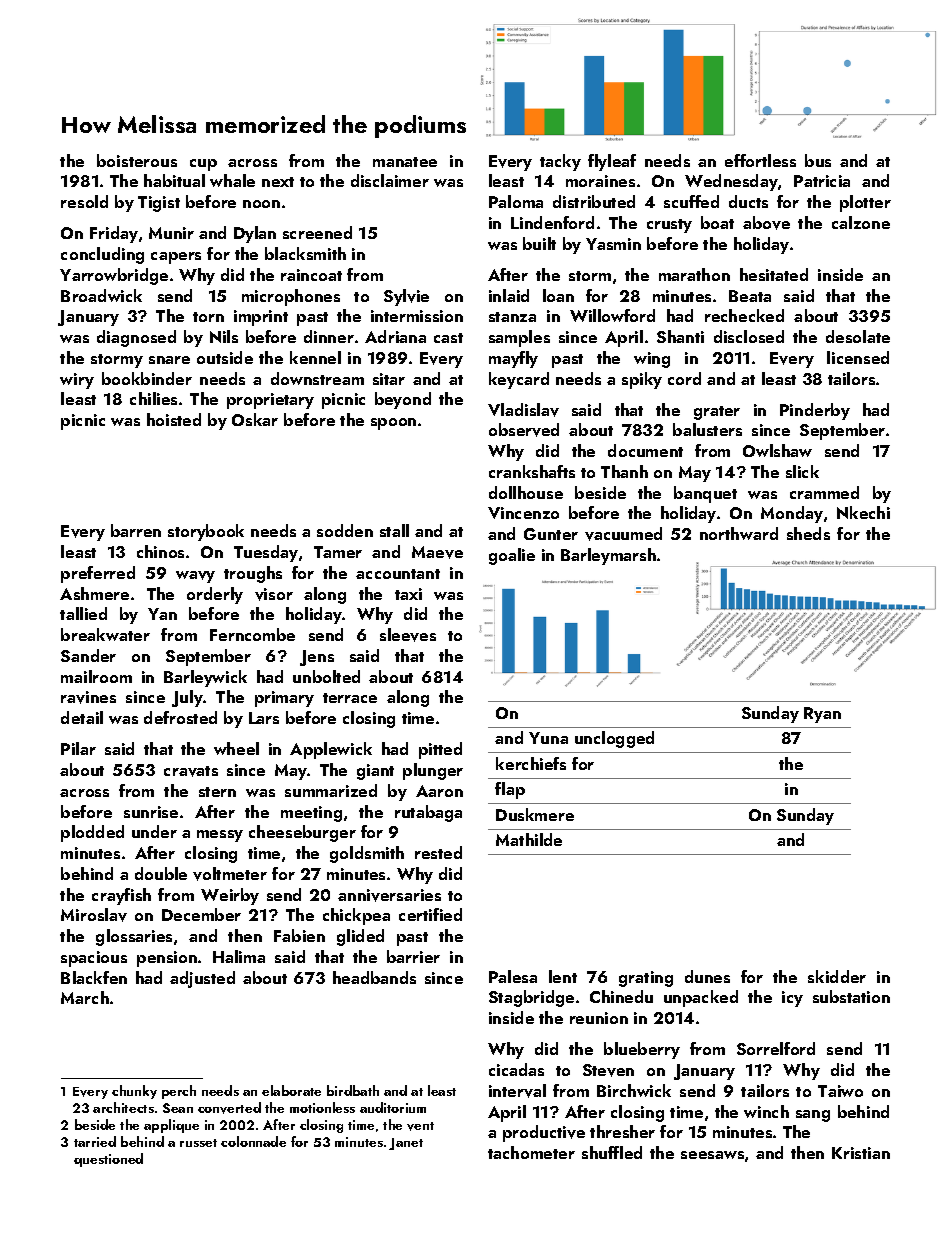 Image resolution: width=952 pixels, height=1233 pixels. What do you see at coordinates (179, 1092) in the document?
I see `perch` at bounding box center [179, 1092].
